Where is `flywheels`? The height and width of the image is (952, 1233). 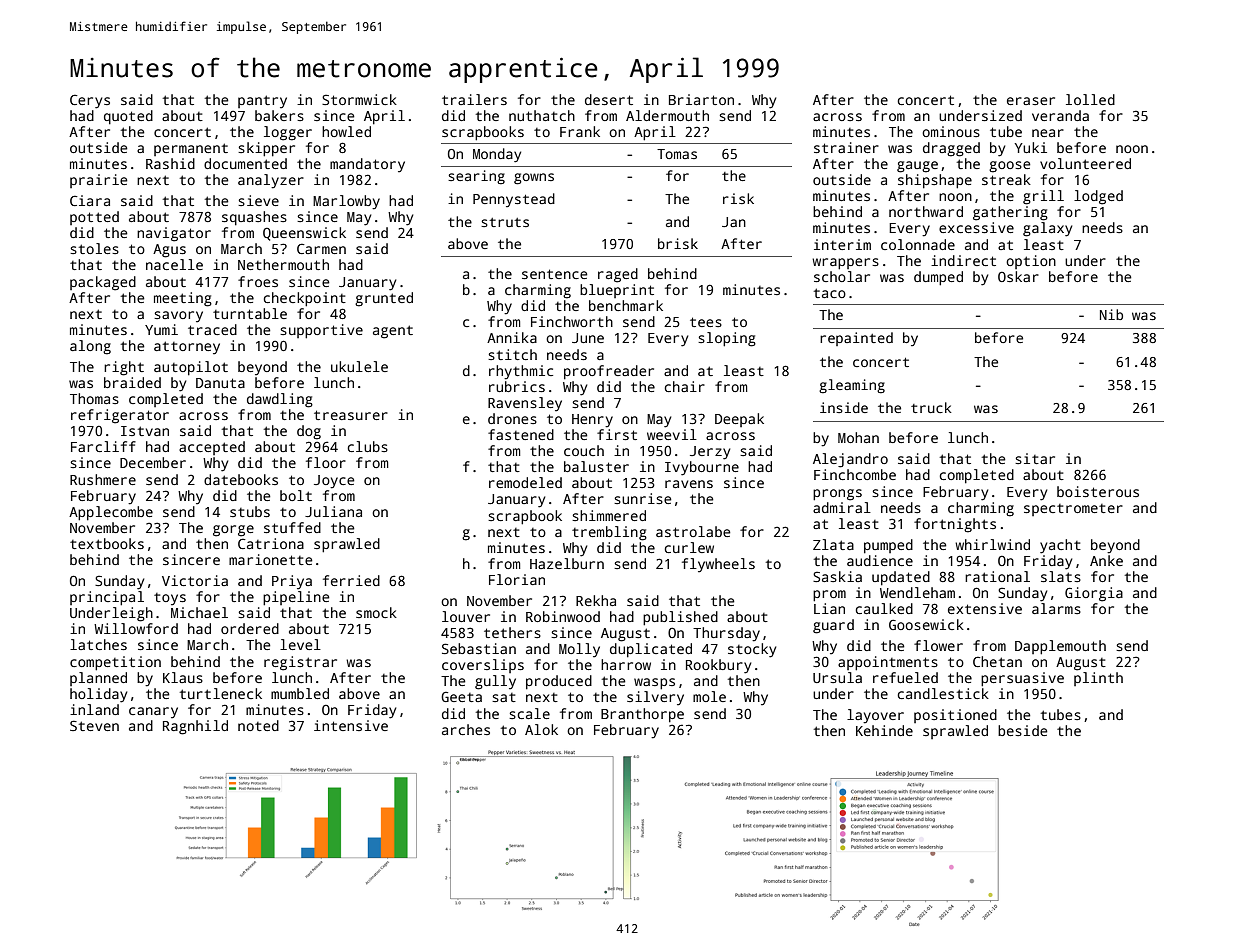 flywheels is located at coordinates (718, 565).
